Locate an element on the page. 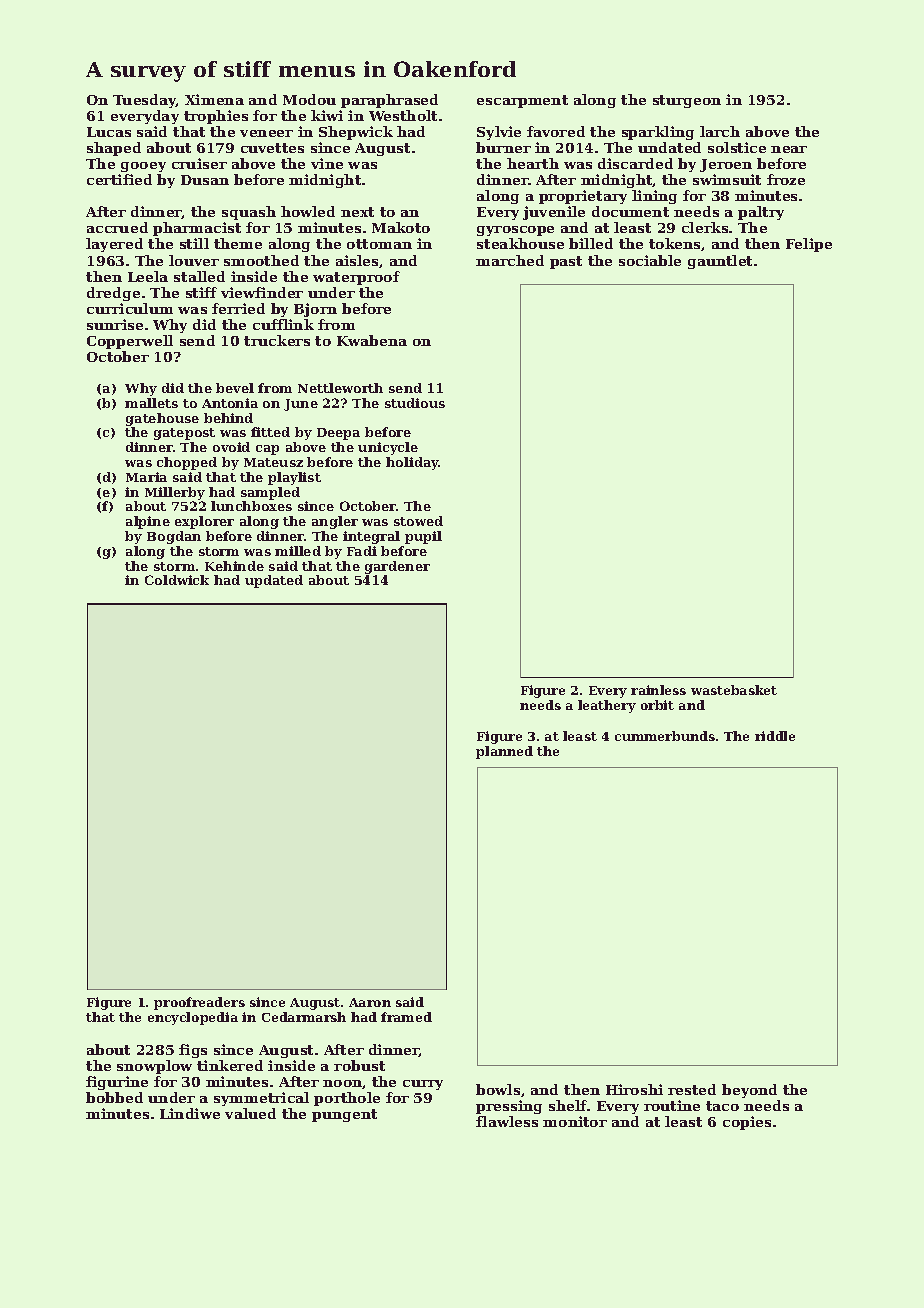 This image has width=924, height=1308. marched is located at coordinates (510, 260).
